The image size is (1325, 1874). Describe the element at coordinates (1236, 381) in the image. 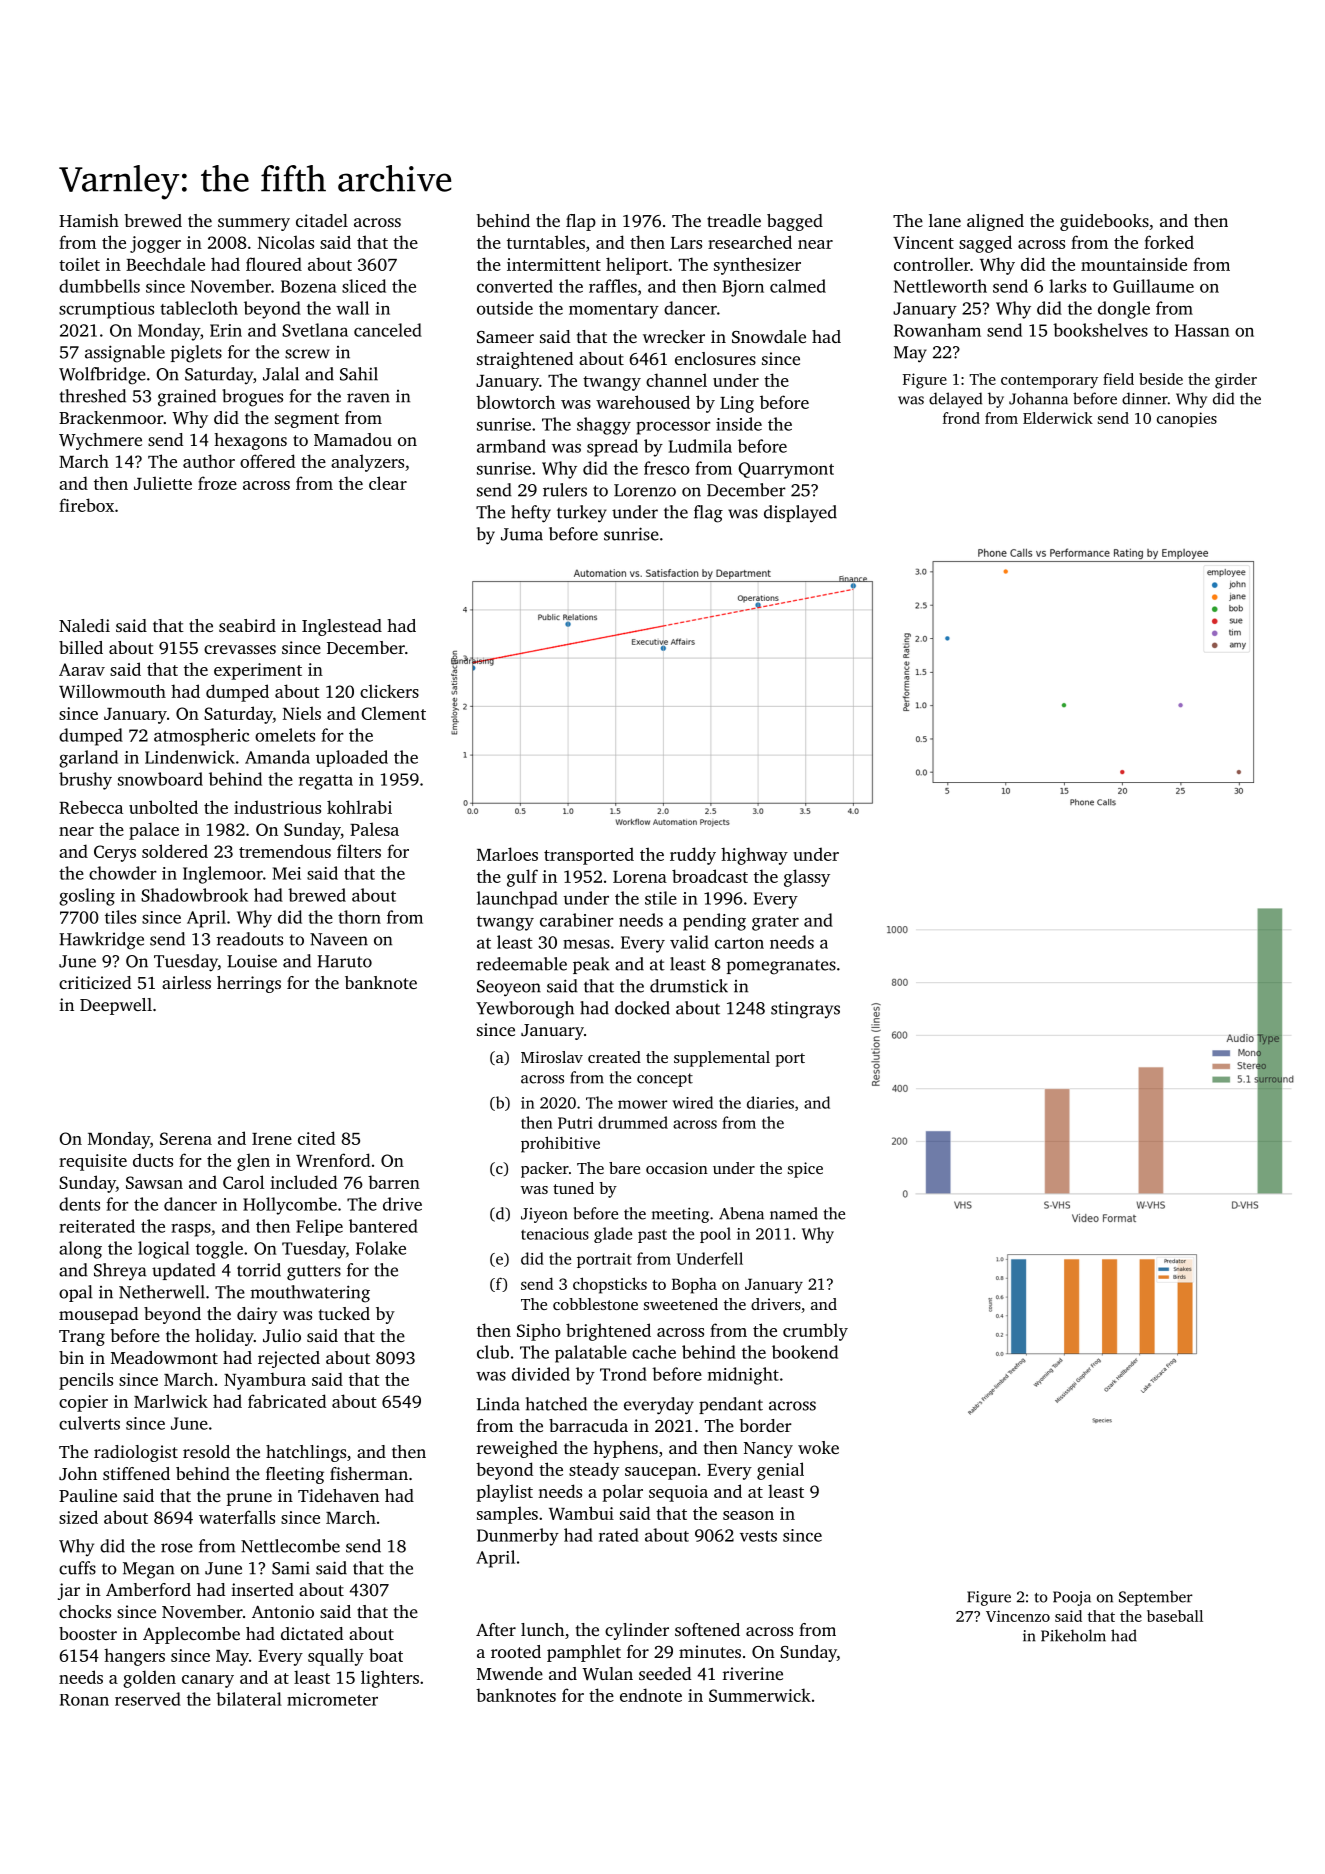

I see `girder` at that location.
